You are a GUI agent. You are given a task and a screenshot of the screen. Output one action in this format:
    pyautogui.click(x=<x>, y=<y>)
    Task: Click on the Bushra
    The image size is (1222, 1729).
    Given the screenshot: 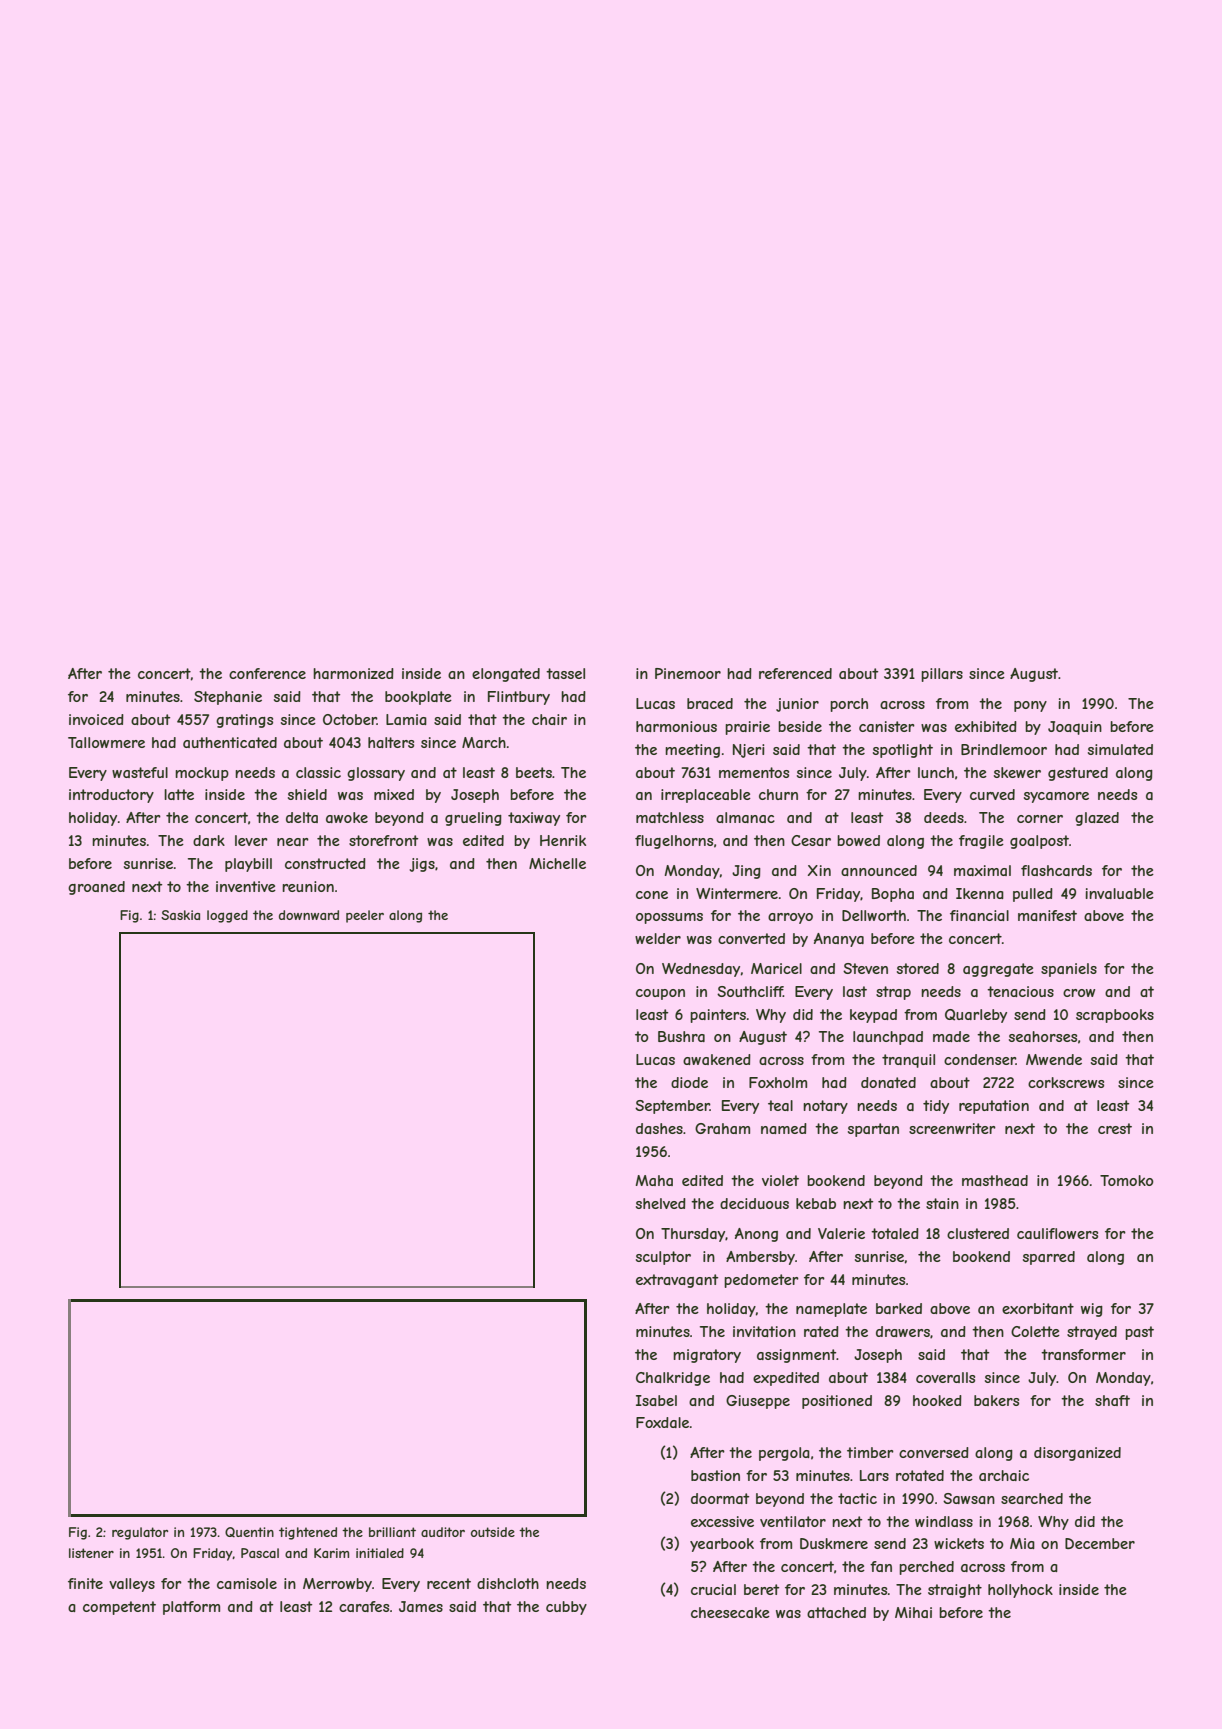 What is the action you would take?
    pyautogui.click(x=681, y=1036)
